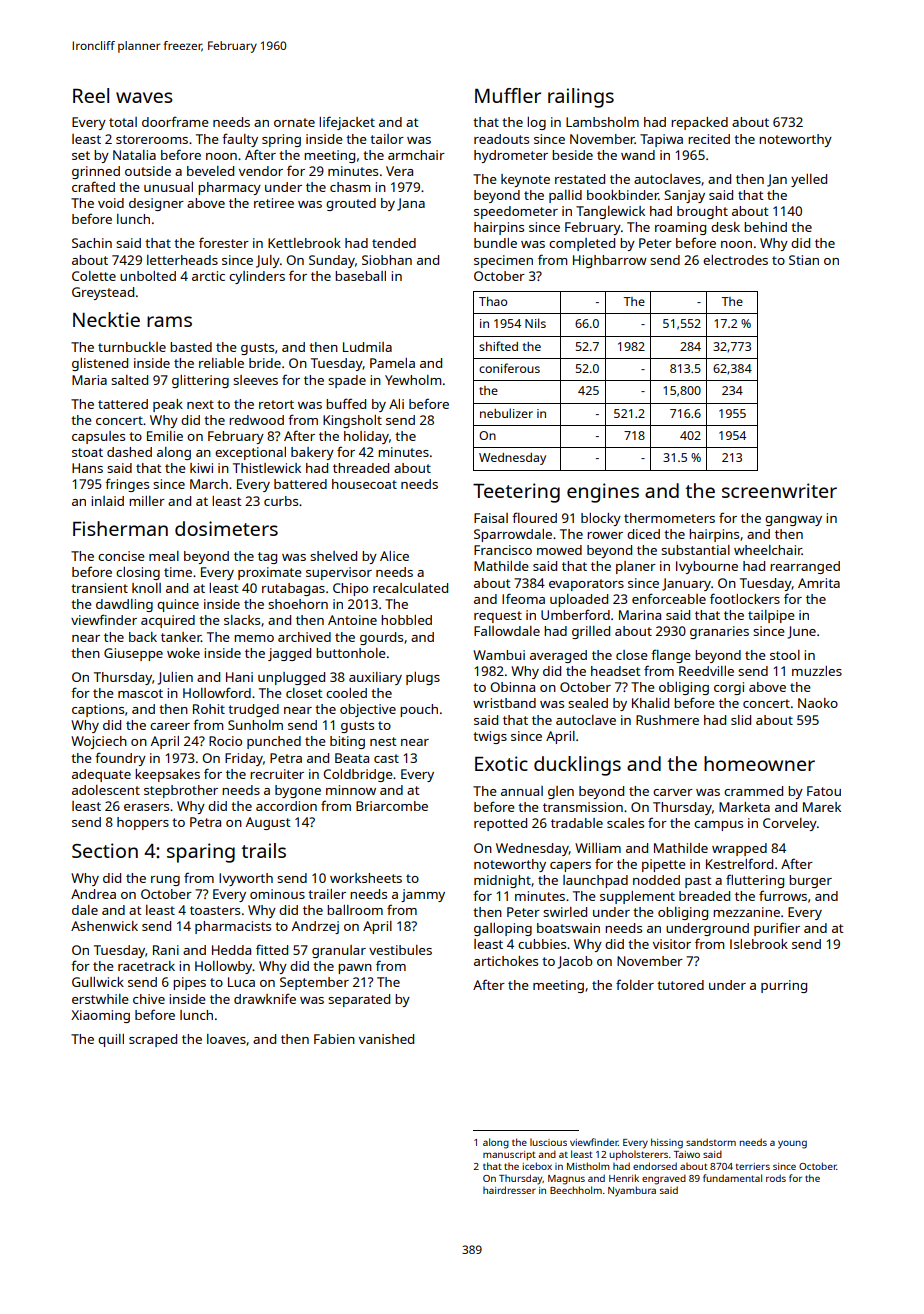 Image resolution: width=924 pixels, height=1314 pixels. What do you see at coordinates (509, 1190) in the page?
I see `hairdresser` at bounding box center [509, 1190].
